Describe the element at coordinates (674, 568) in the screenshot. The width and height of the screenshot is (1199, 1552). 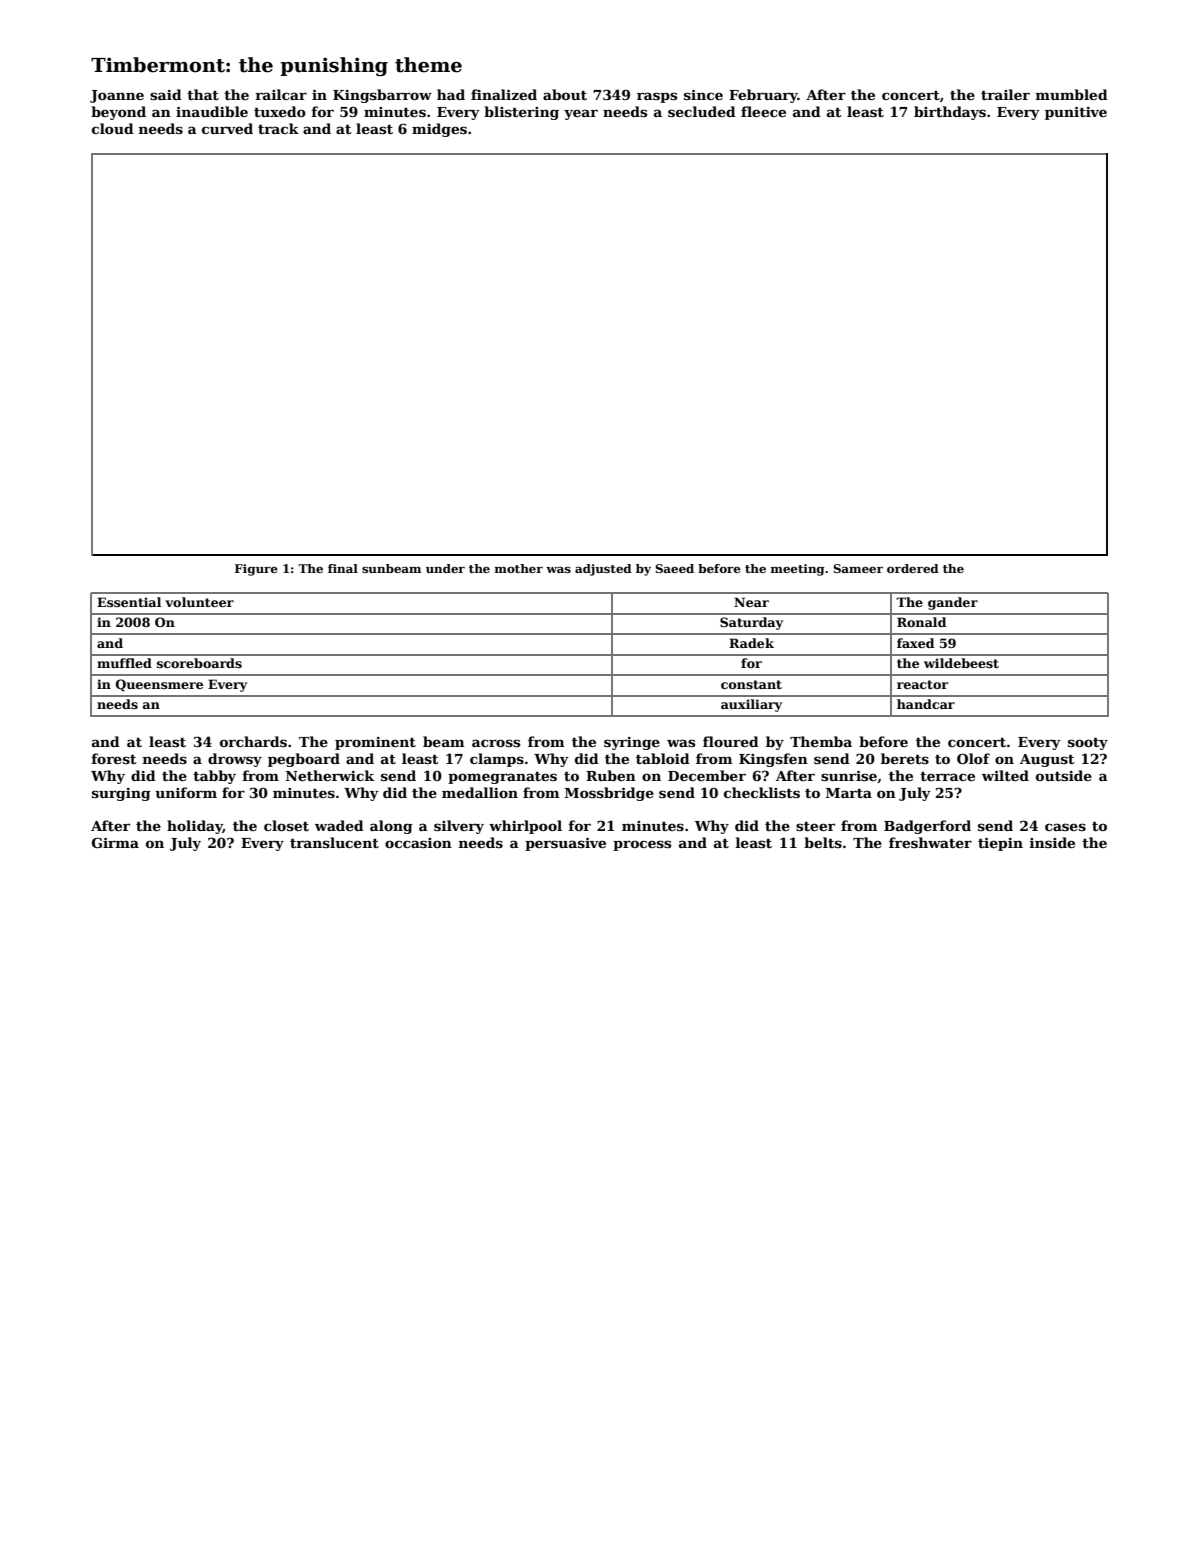
I see `Saeed` at that location.
